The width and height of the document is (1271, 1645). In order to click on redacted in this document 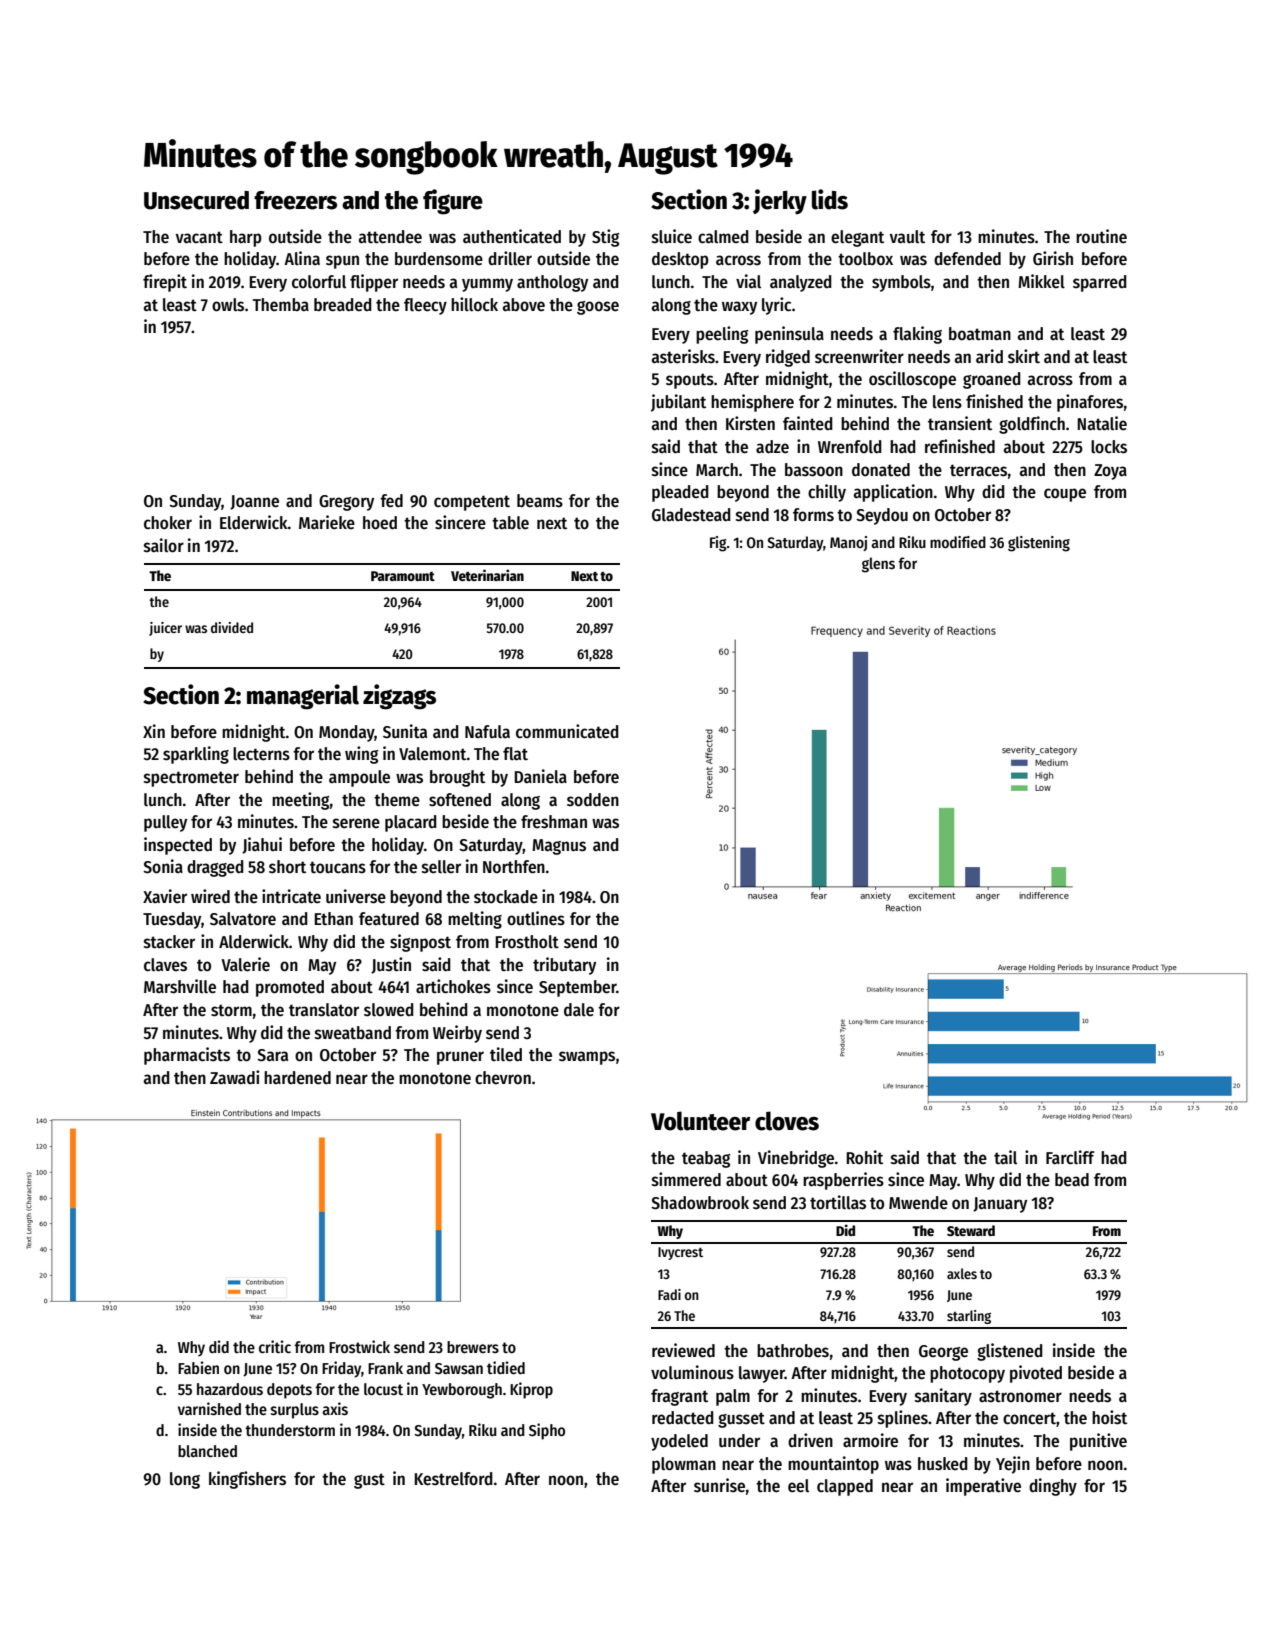, I will do `click(683, 1418)`.
